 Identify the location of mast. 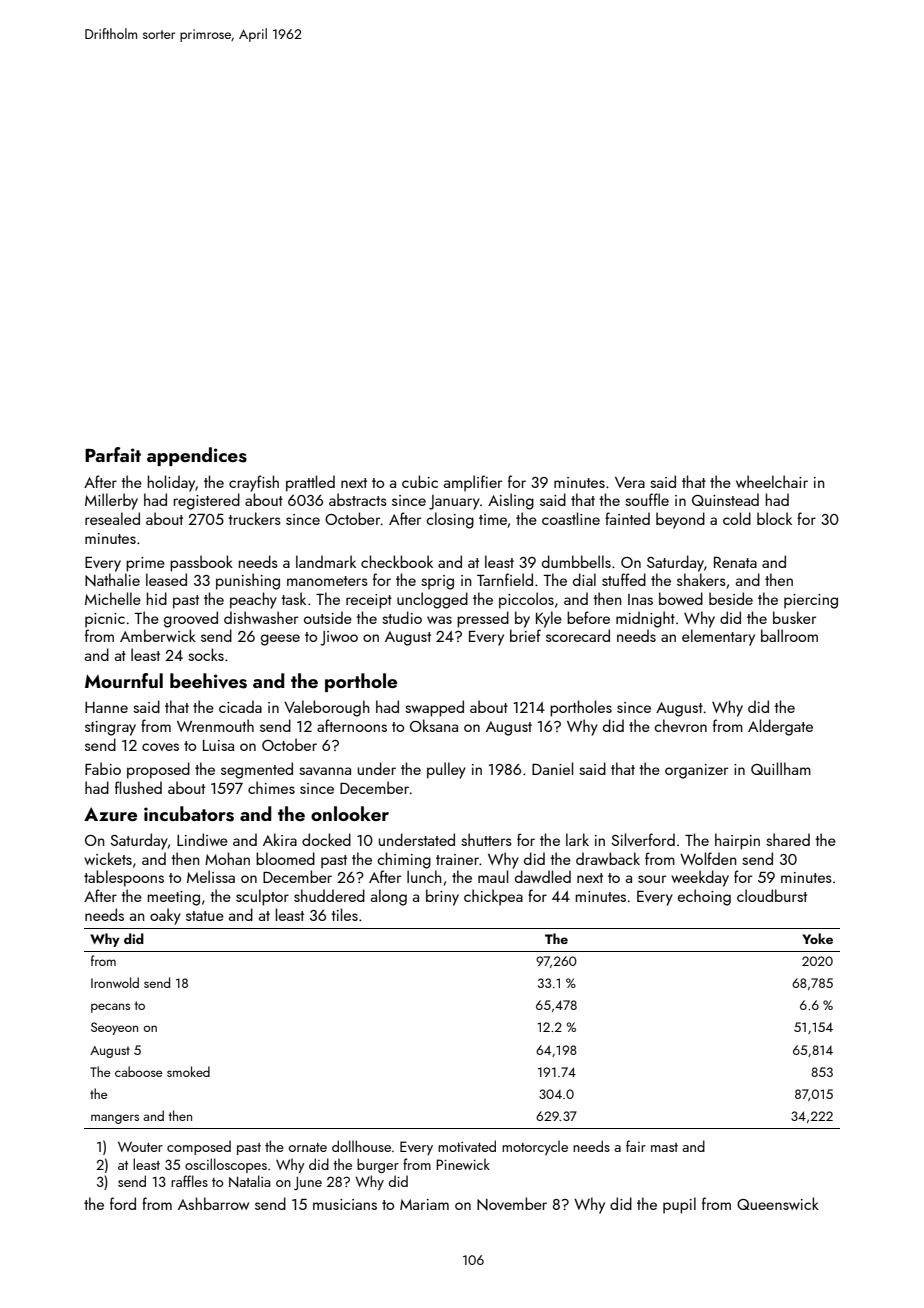
(664, 1147).
